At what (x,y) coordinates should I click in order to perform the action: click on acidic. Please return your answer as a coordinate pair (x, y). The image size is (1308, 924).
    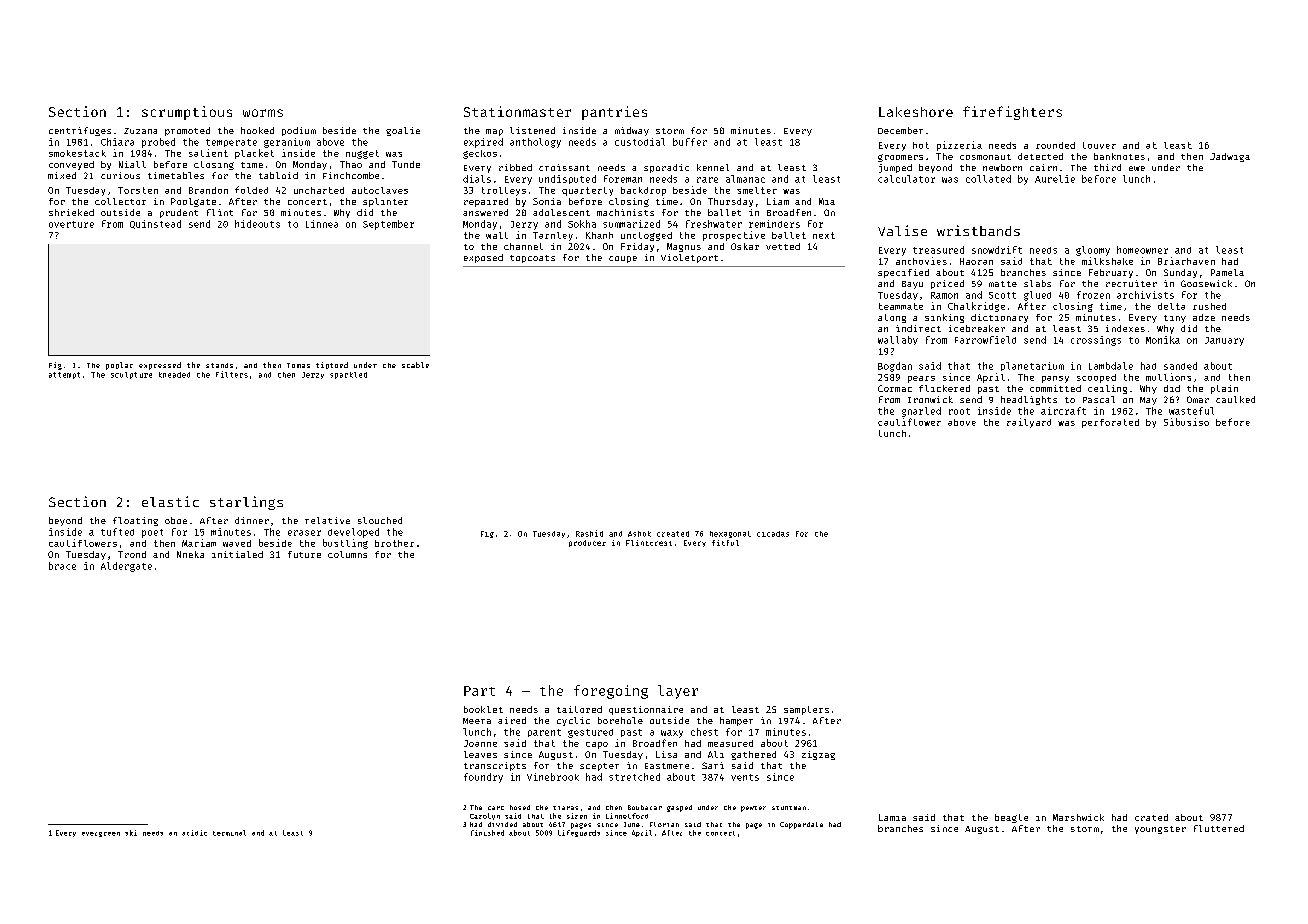
    Looking at the image, I should click on (194, 833).
